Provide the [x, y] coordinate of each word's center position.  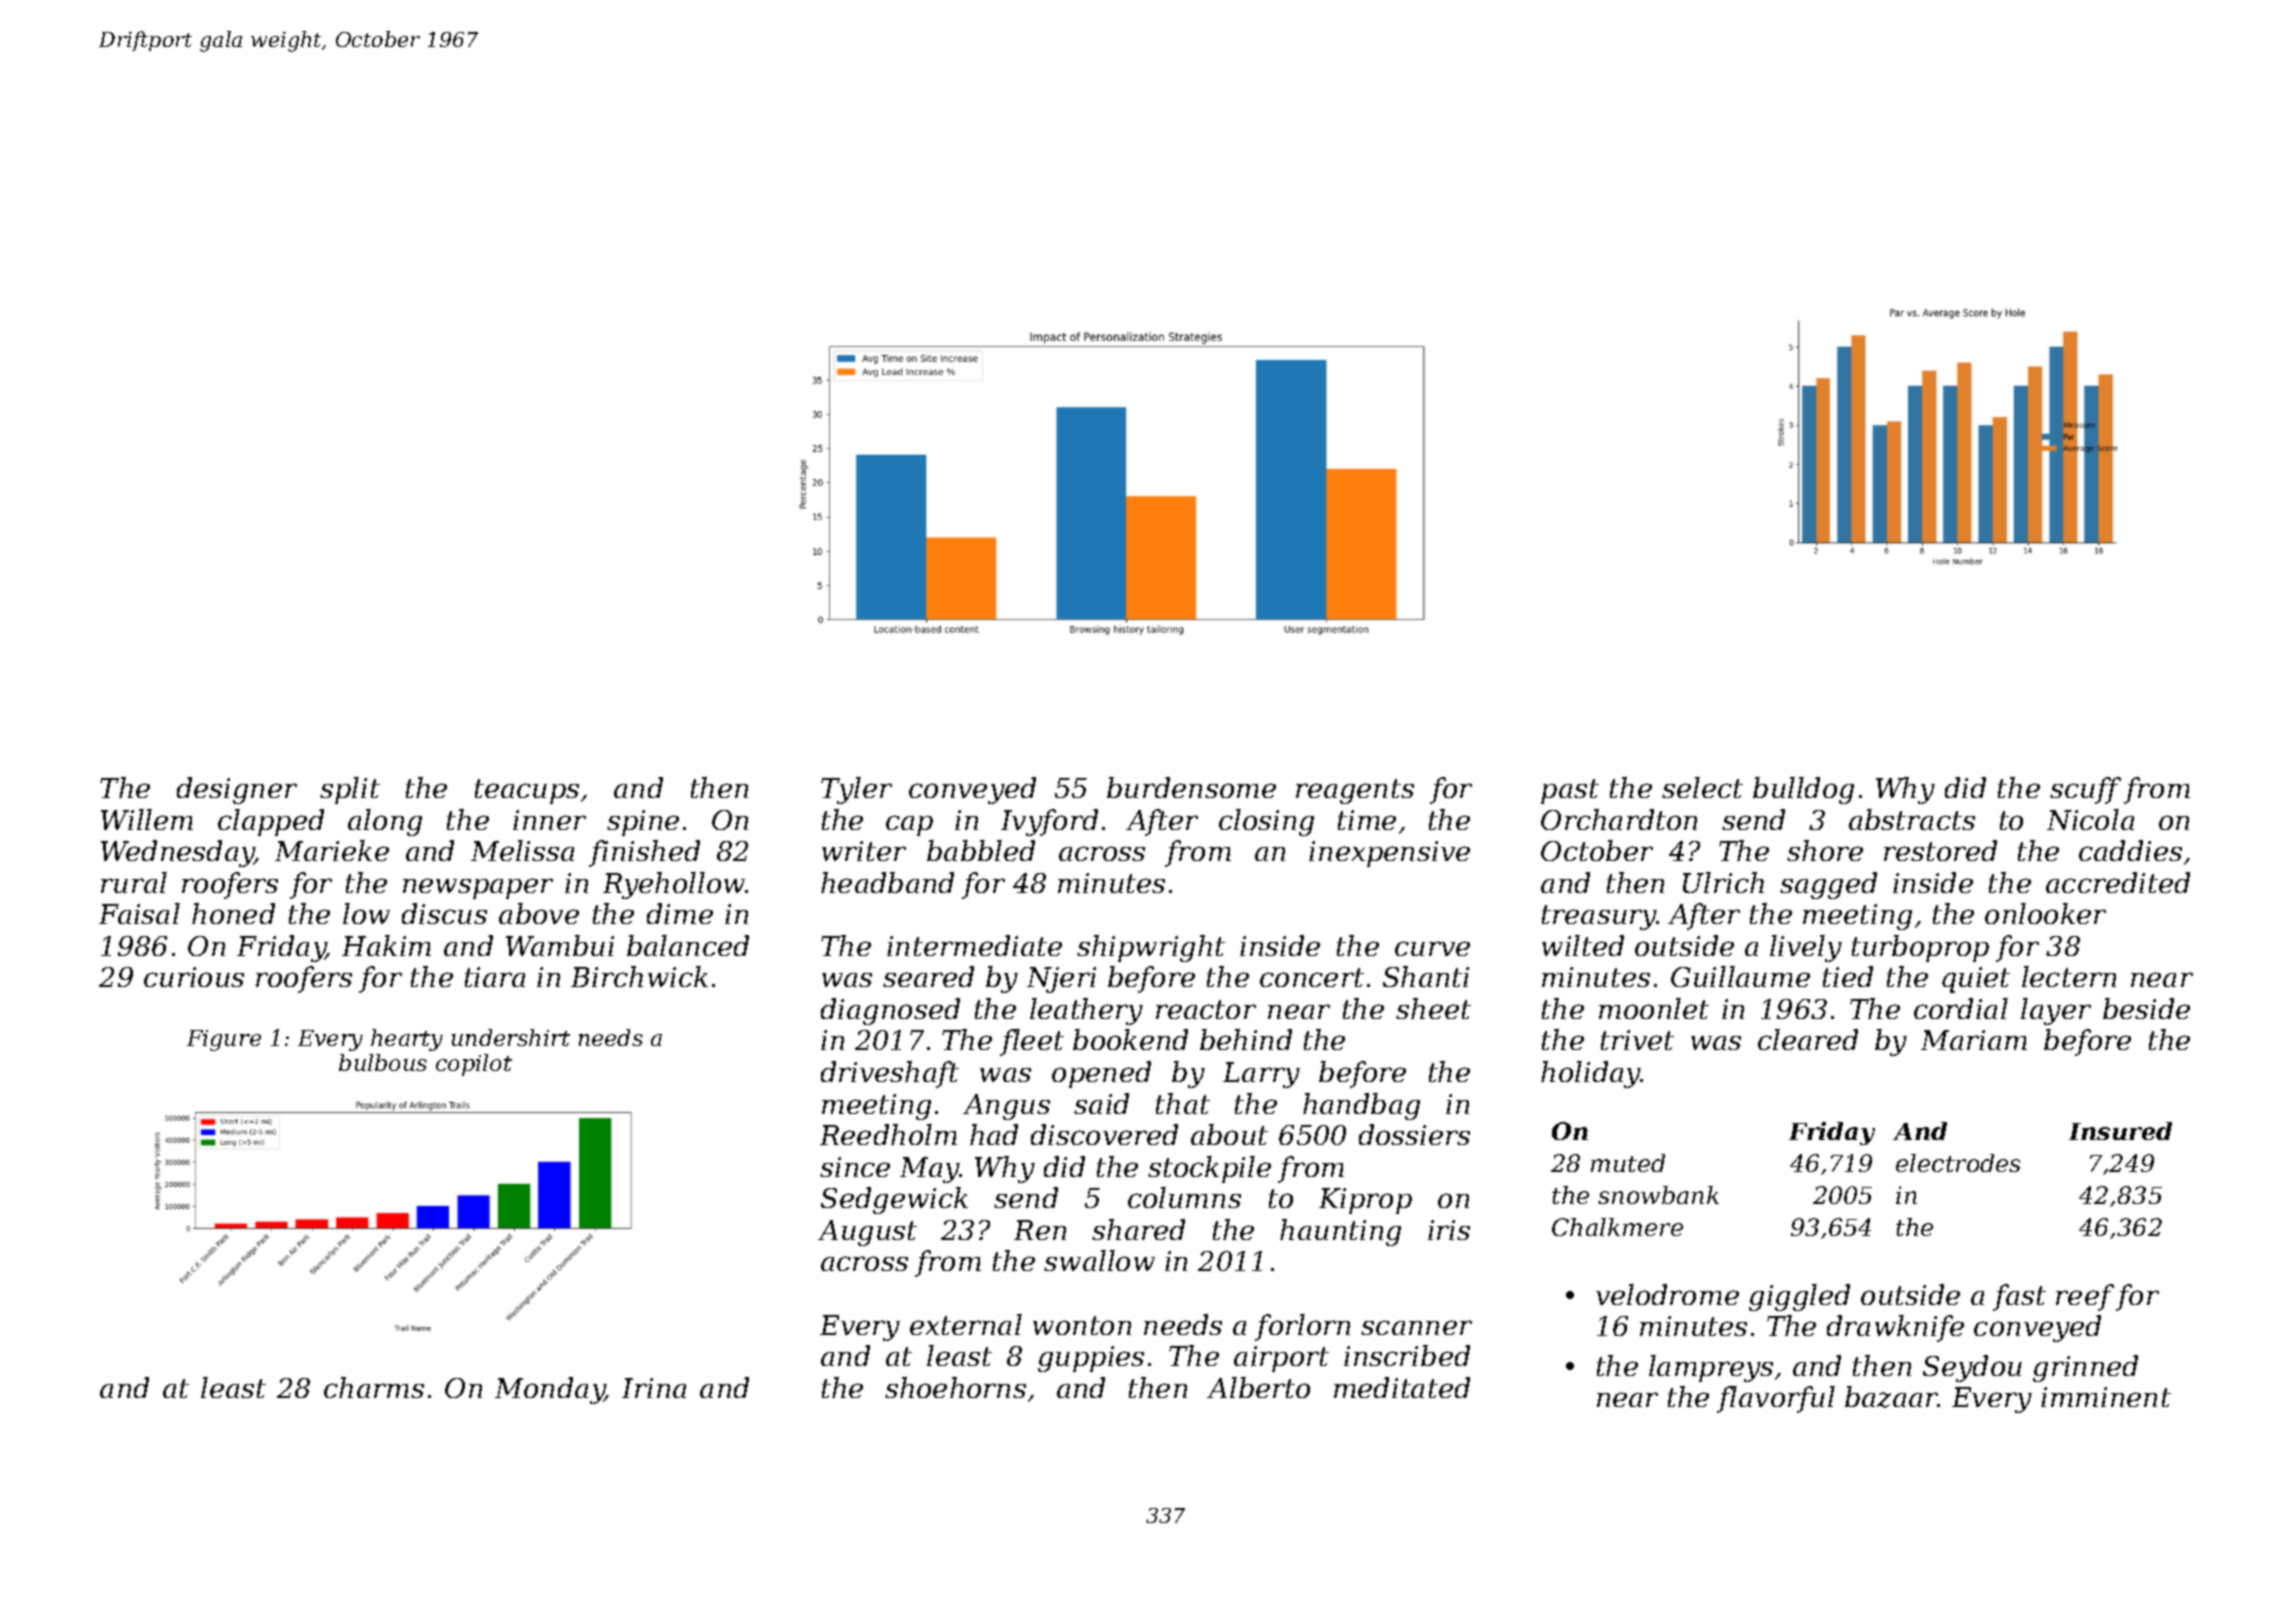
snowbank [1658, 1195]
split [350, 790]
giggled [1799, 1297]
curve [1432, 948]
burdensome [1191, 787]
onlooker [2045, 913]
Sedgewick [894, 1200]
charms [374, 1387]
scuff [2085, 790]
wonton [1082, 1325]
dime [680, 913]
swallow [1099, 1260]
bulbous [383, 1062]
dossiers [1414, 1134]
